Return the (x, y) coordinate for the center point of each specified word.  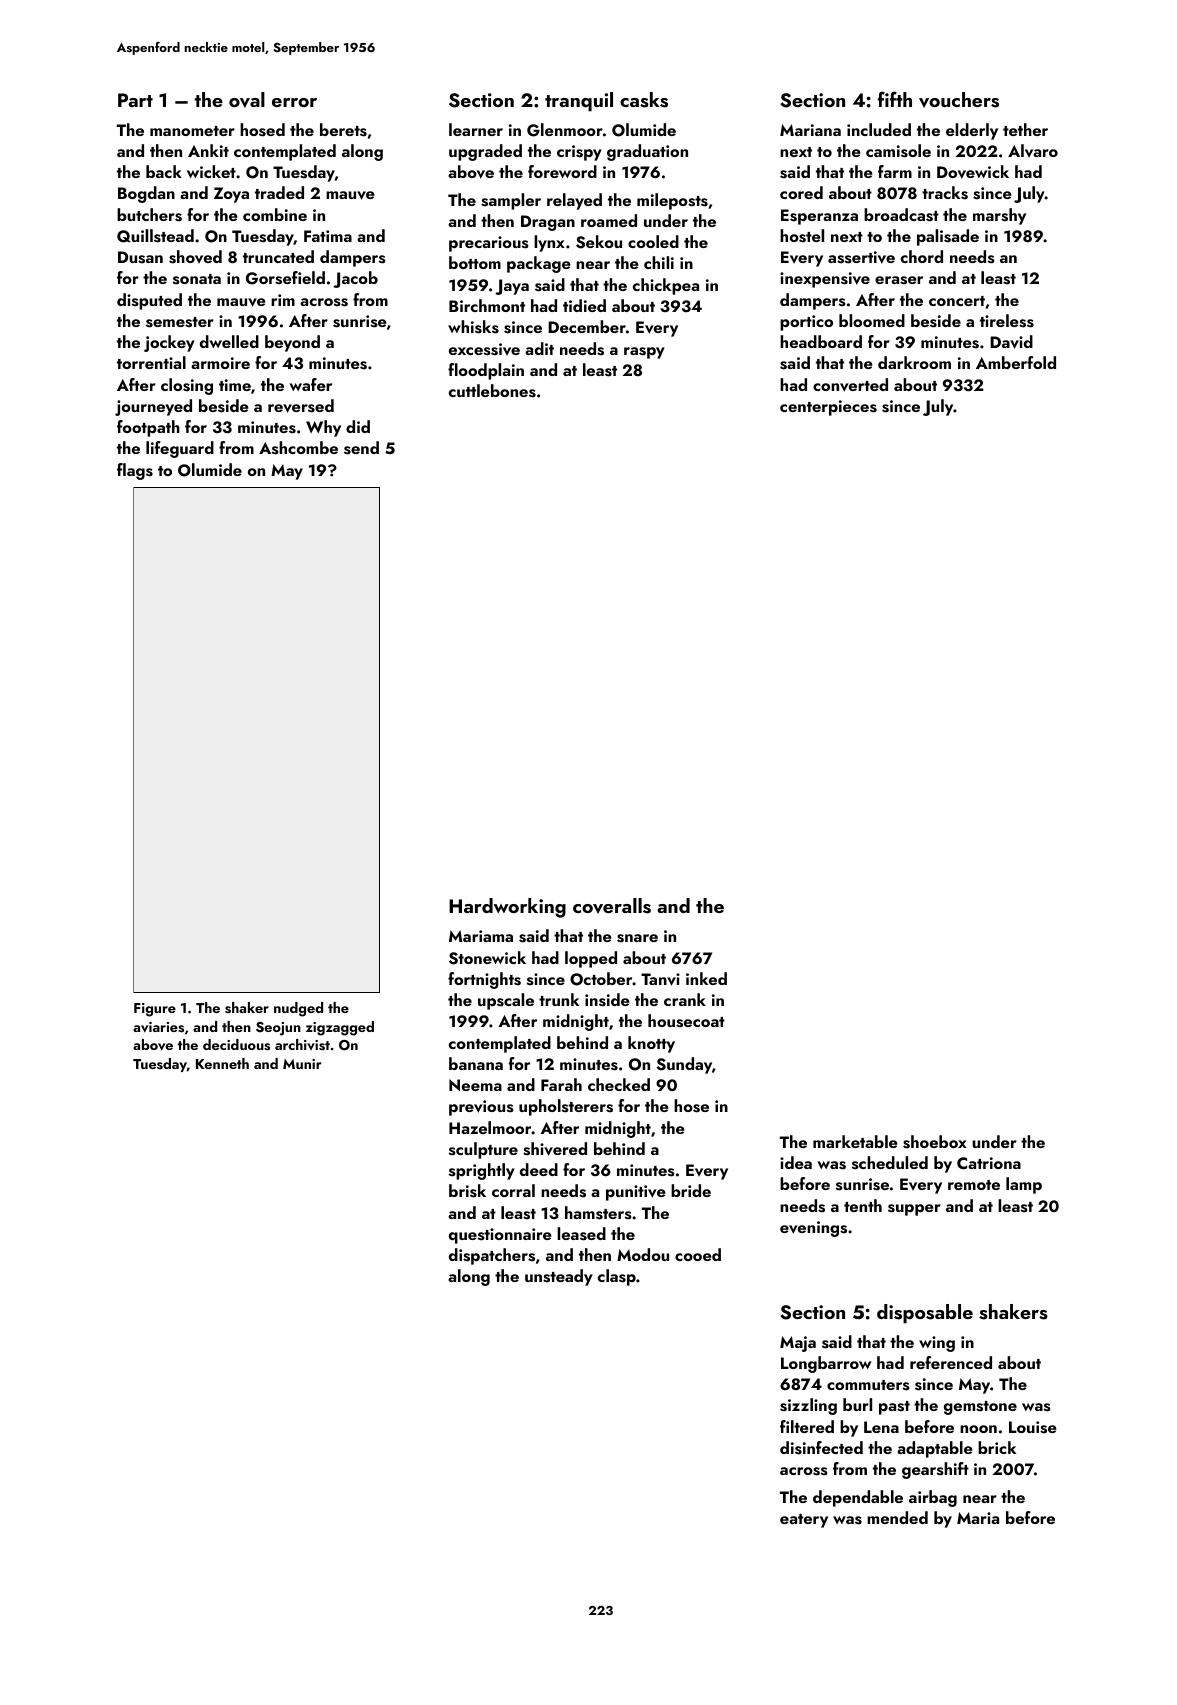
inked (706, 978)
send (361, 448)
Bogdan (146, 194)
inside (607, 1000)
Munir (302, 1064)
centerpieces (828, 408)
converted (850, 385)
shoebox (935, 1142)
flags (135, 471)
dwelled (229, 341)
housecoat (686, 1021)
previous (481, 1108)
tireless (1007, 321)
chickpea (666, 286)
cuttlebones (492, 391)
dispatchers (492, 1256)
